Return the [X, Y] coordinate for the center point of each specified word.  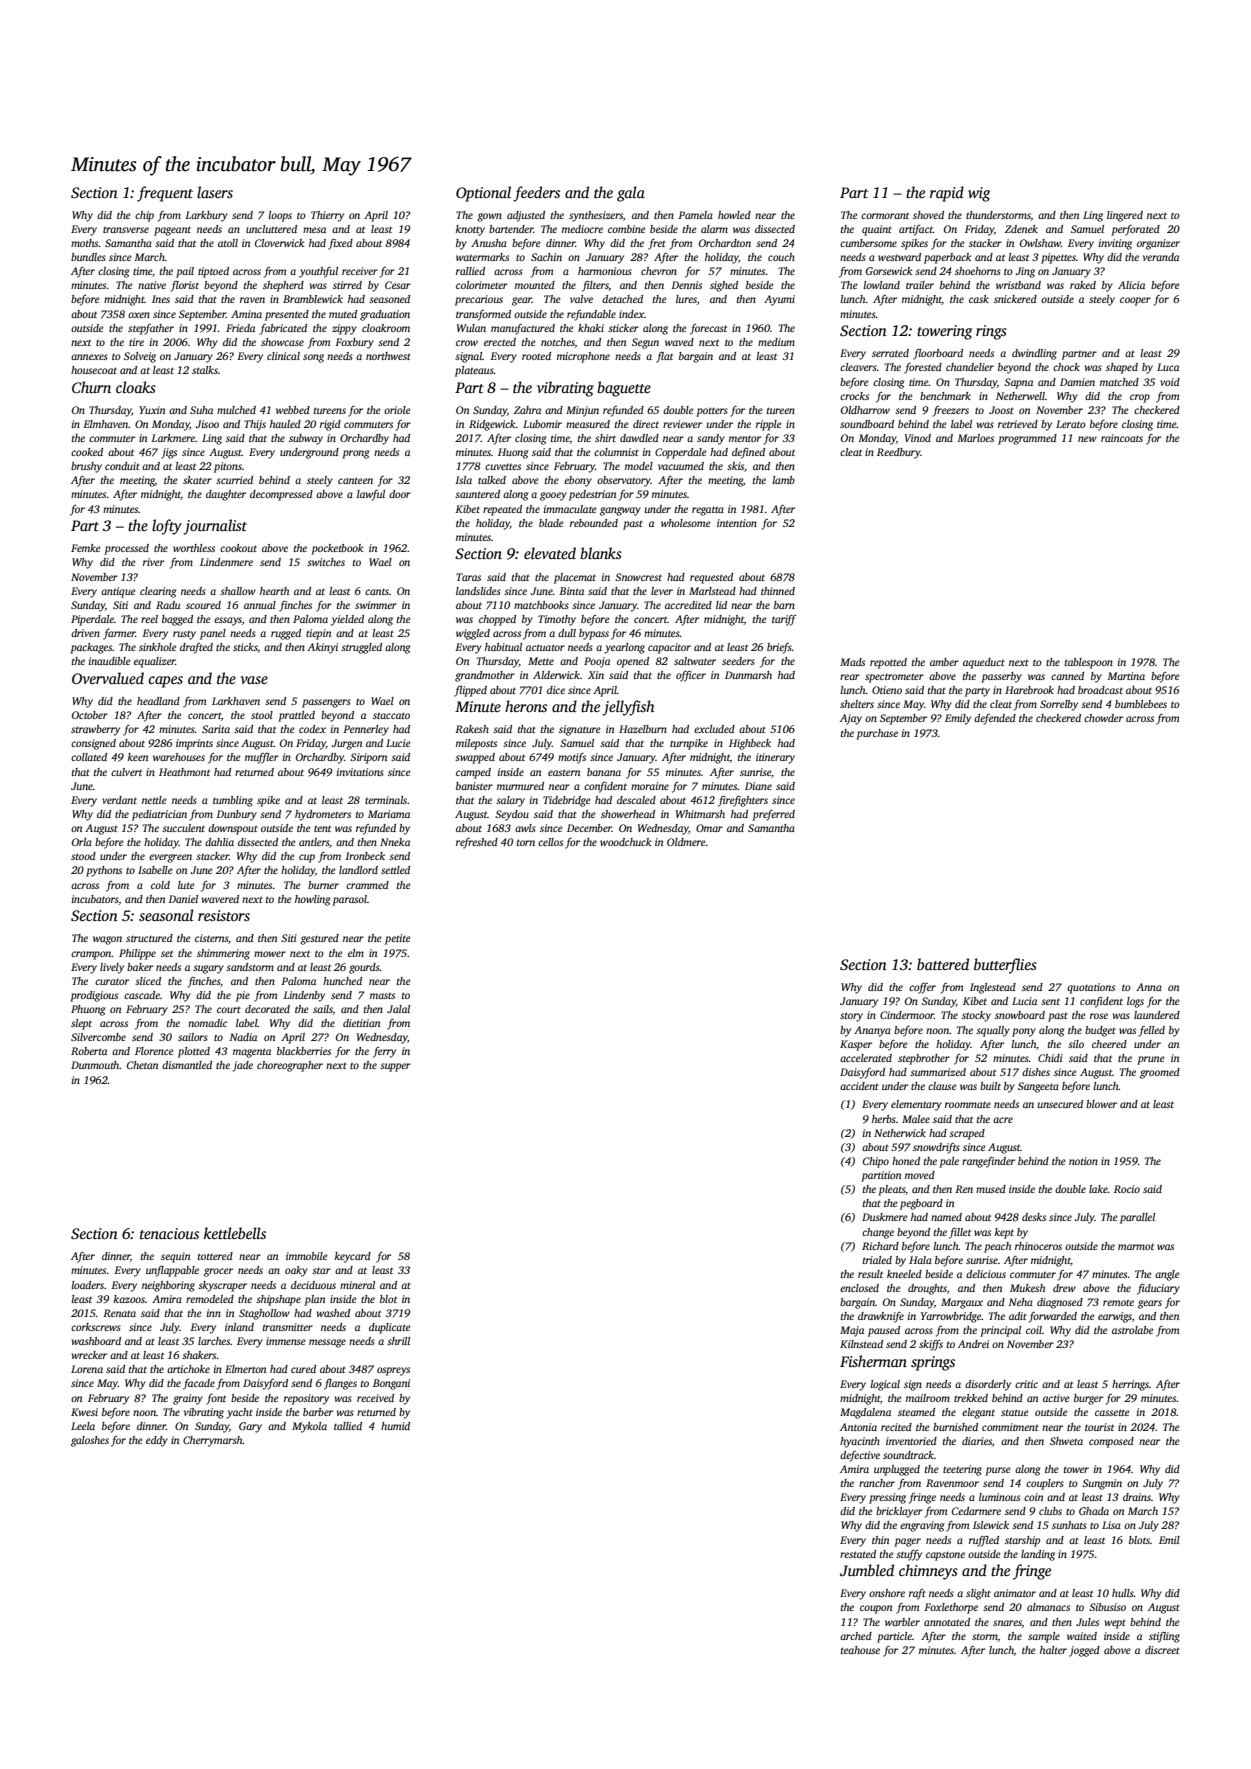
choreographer [290, 1066]
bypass [594, 634]
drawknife [881, 1317]
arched [856, 1636]
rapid [947, 194]
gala [631, 194]
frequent [165, 194]
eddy [157, 1441]
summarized [938, 1072]
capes [165, 682]
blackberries [304, 1051]
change [878, 1233]
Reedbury [899, 453]
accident [859, 1086]
